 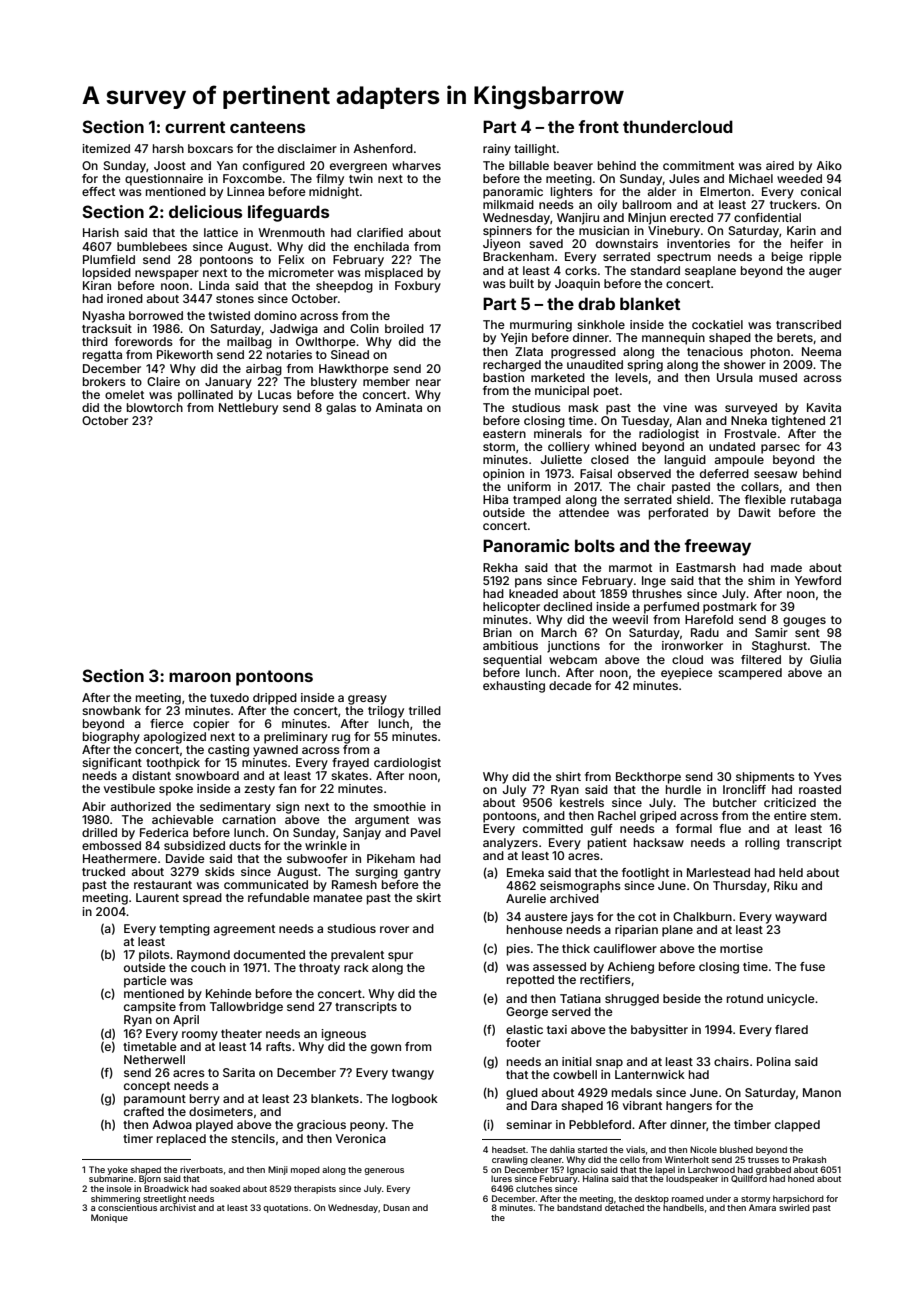 I want to click on Hiba, so click(x=495, y=499).
